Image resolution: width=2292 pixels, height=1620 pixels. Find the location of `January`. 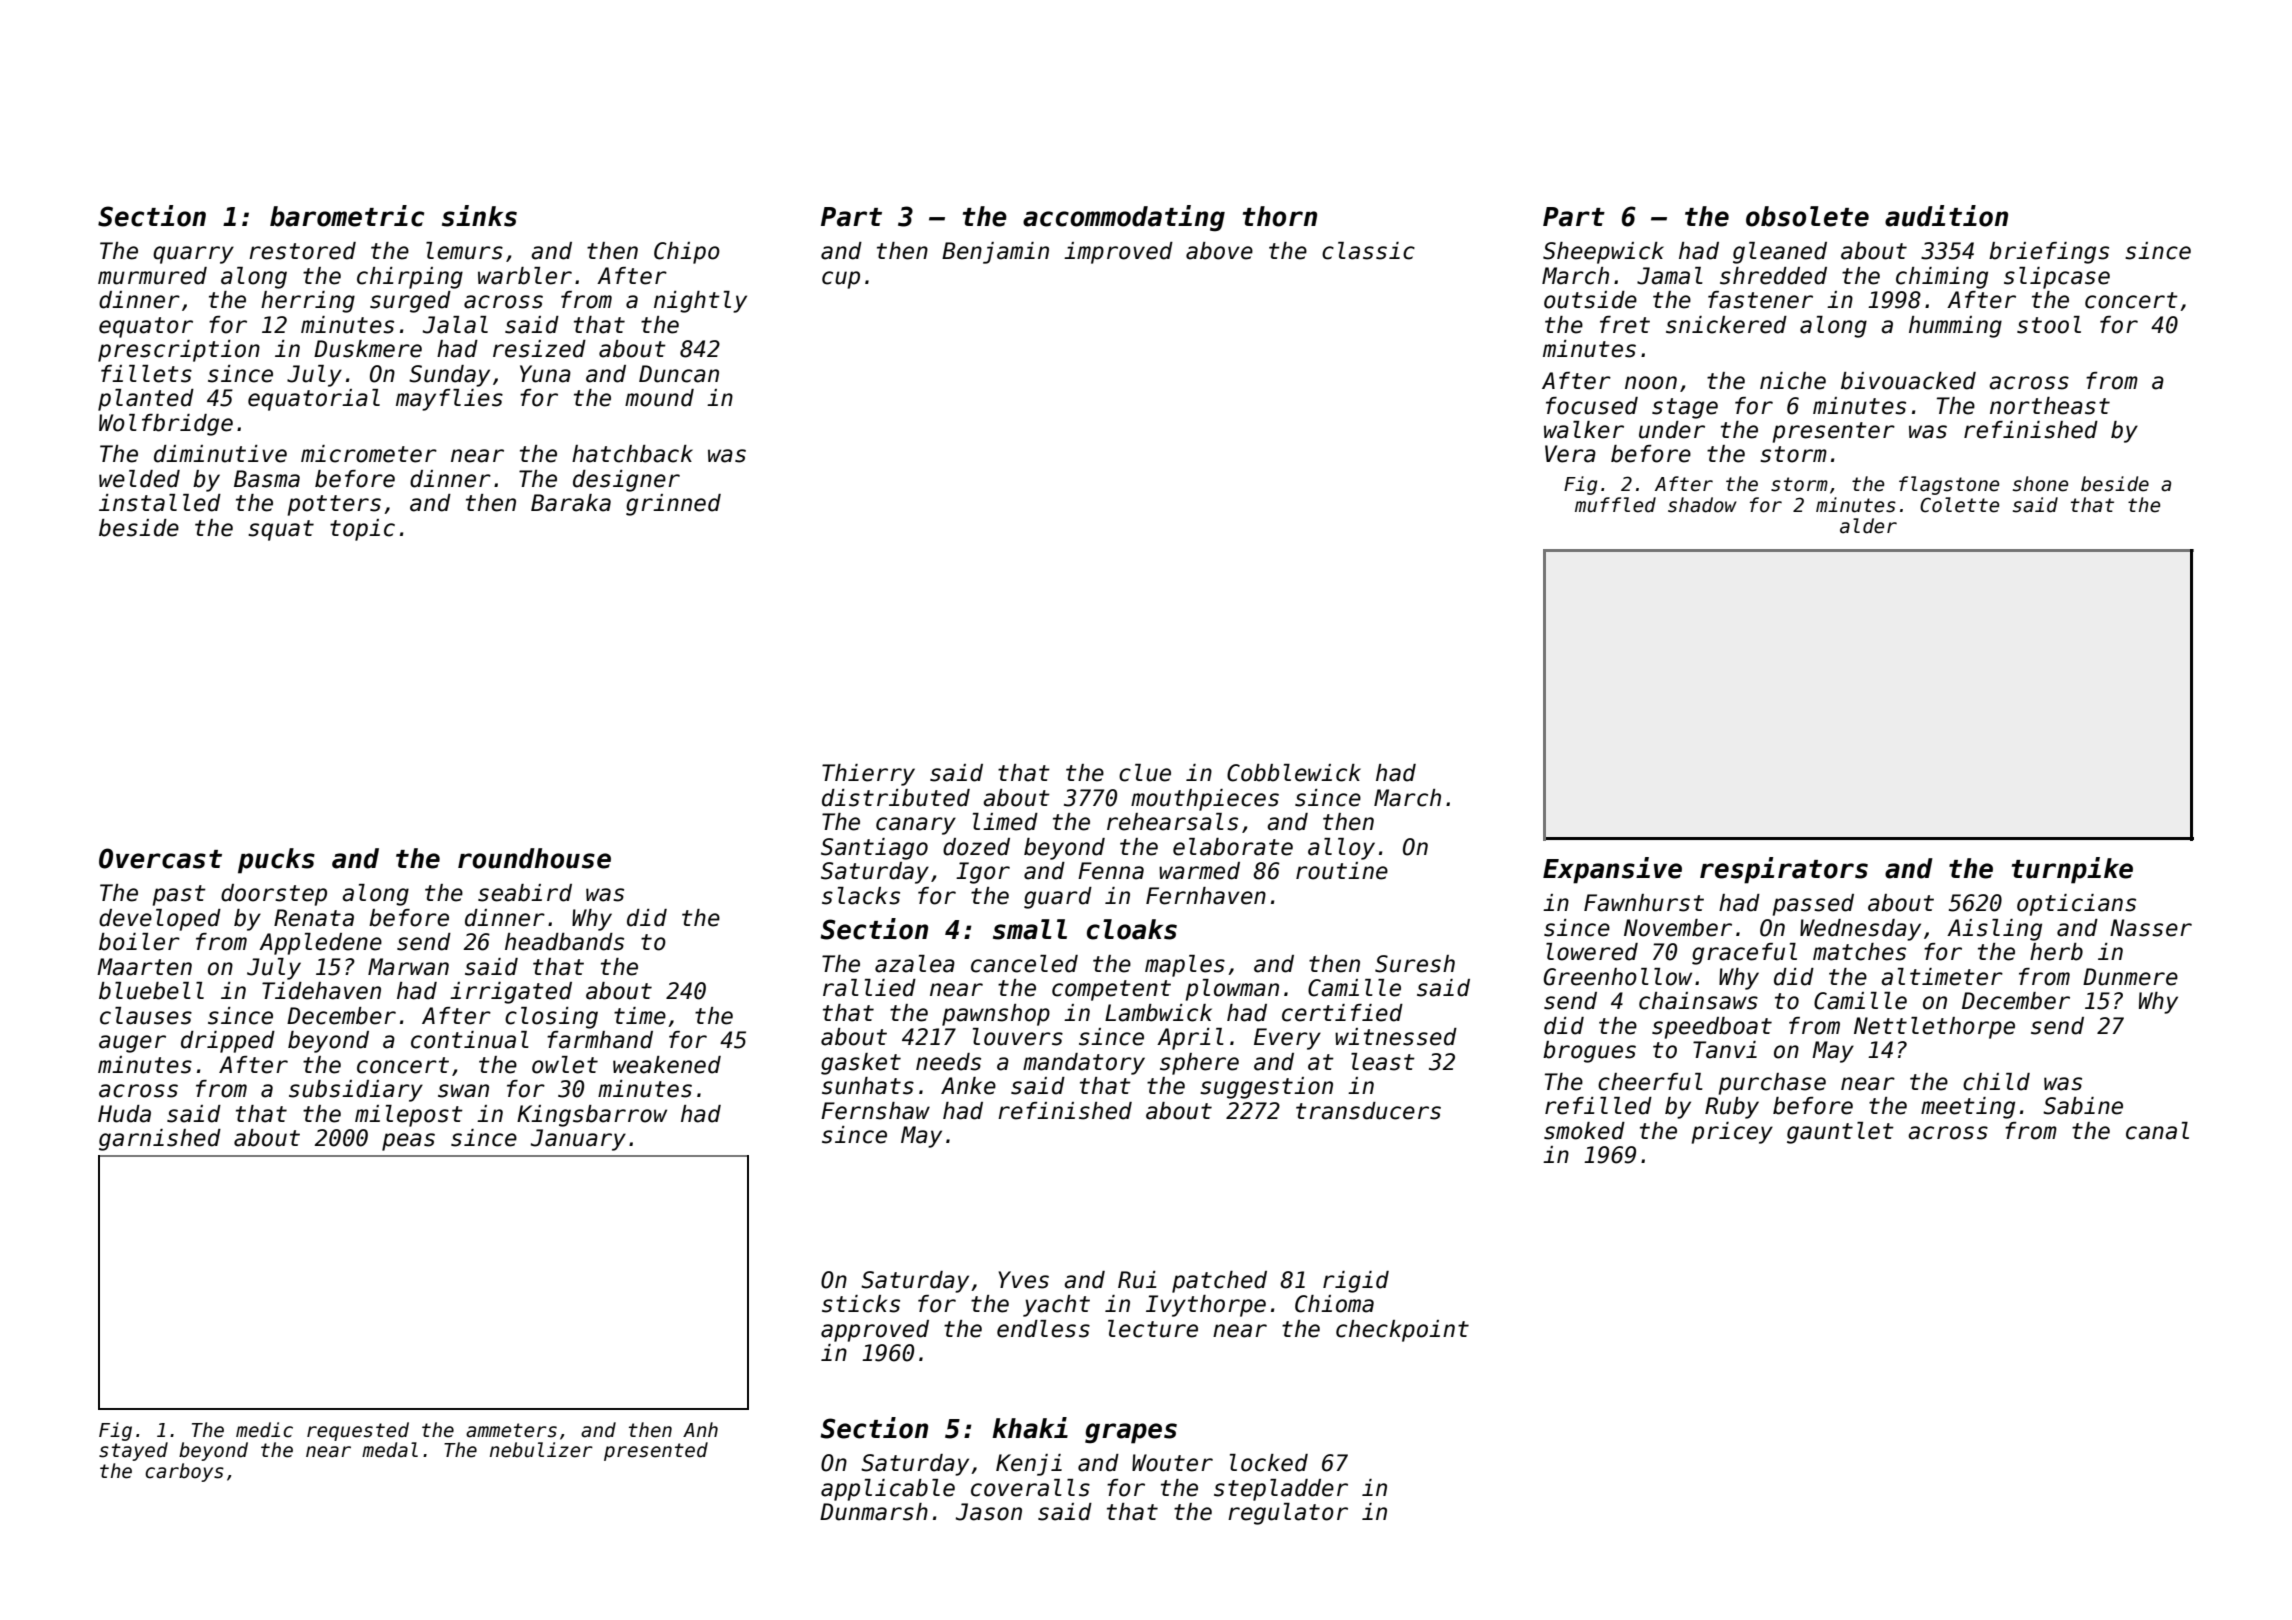

January is located at coordinates (578, 1140).
